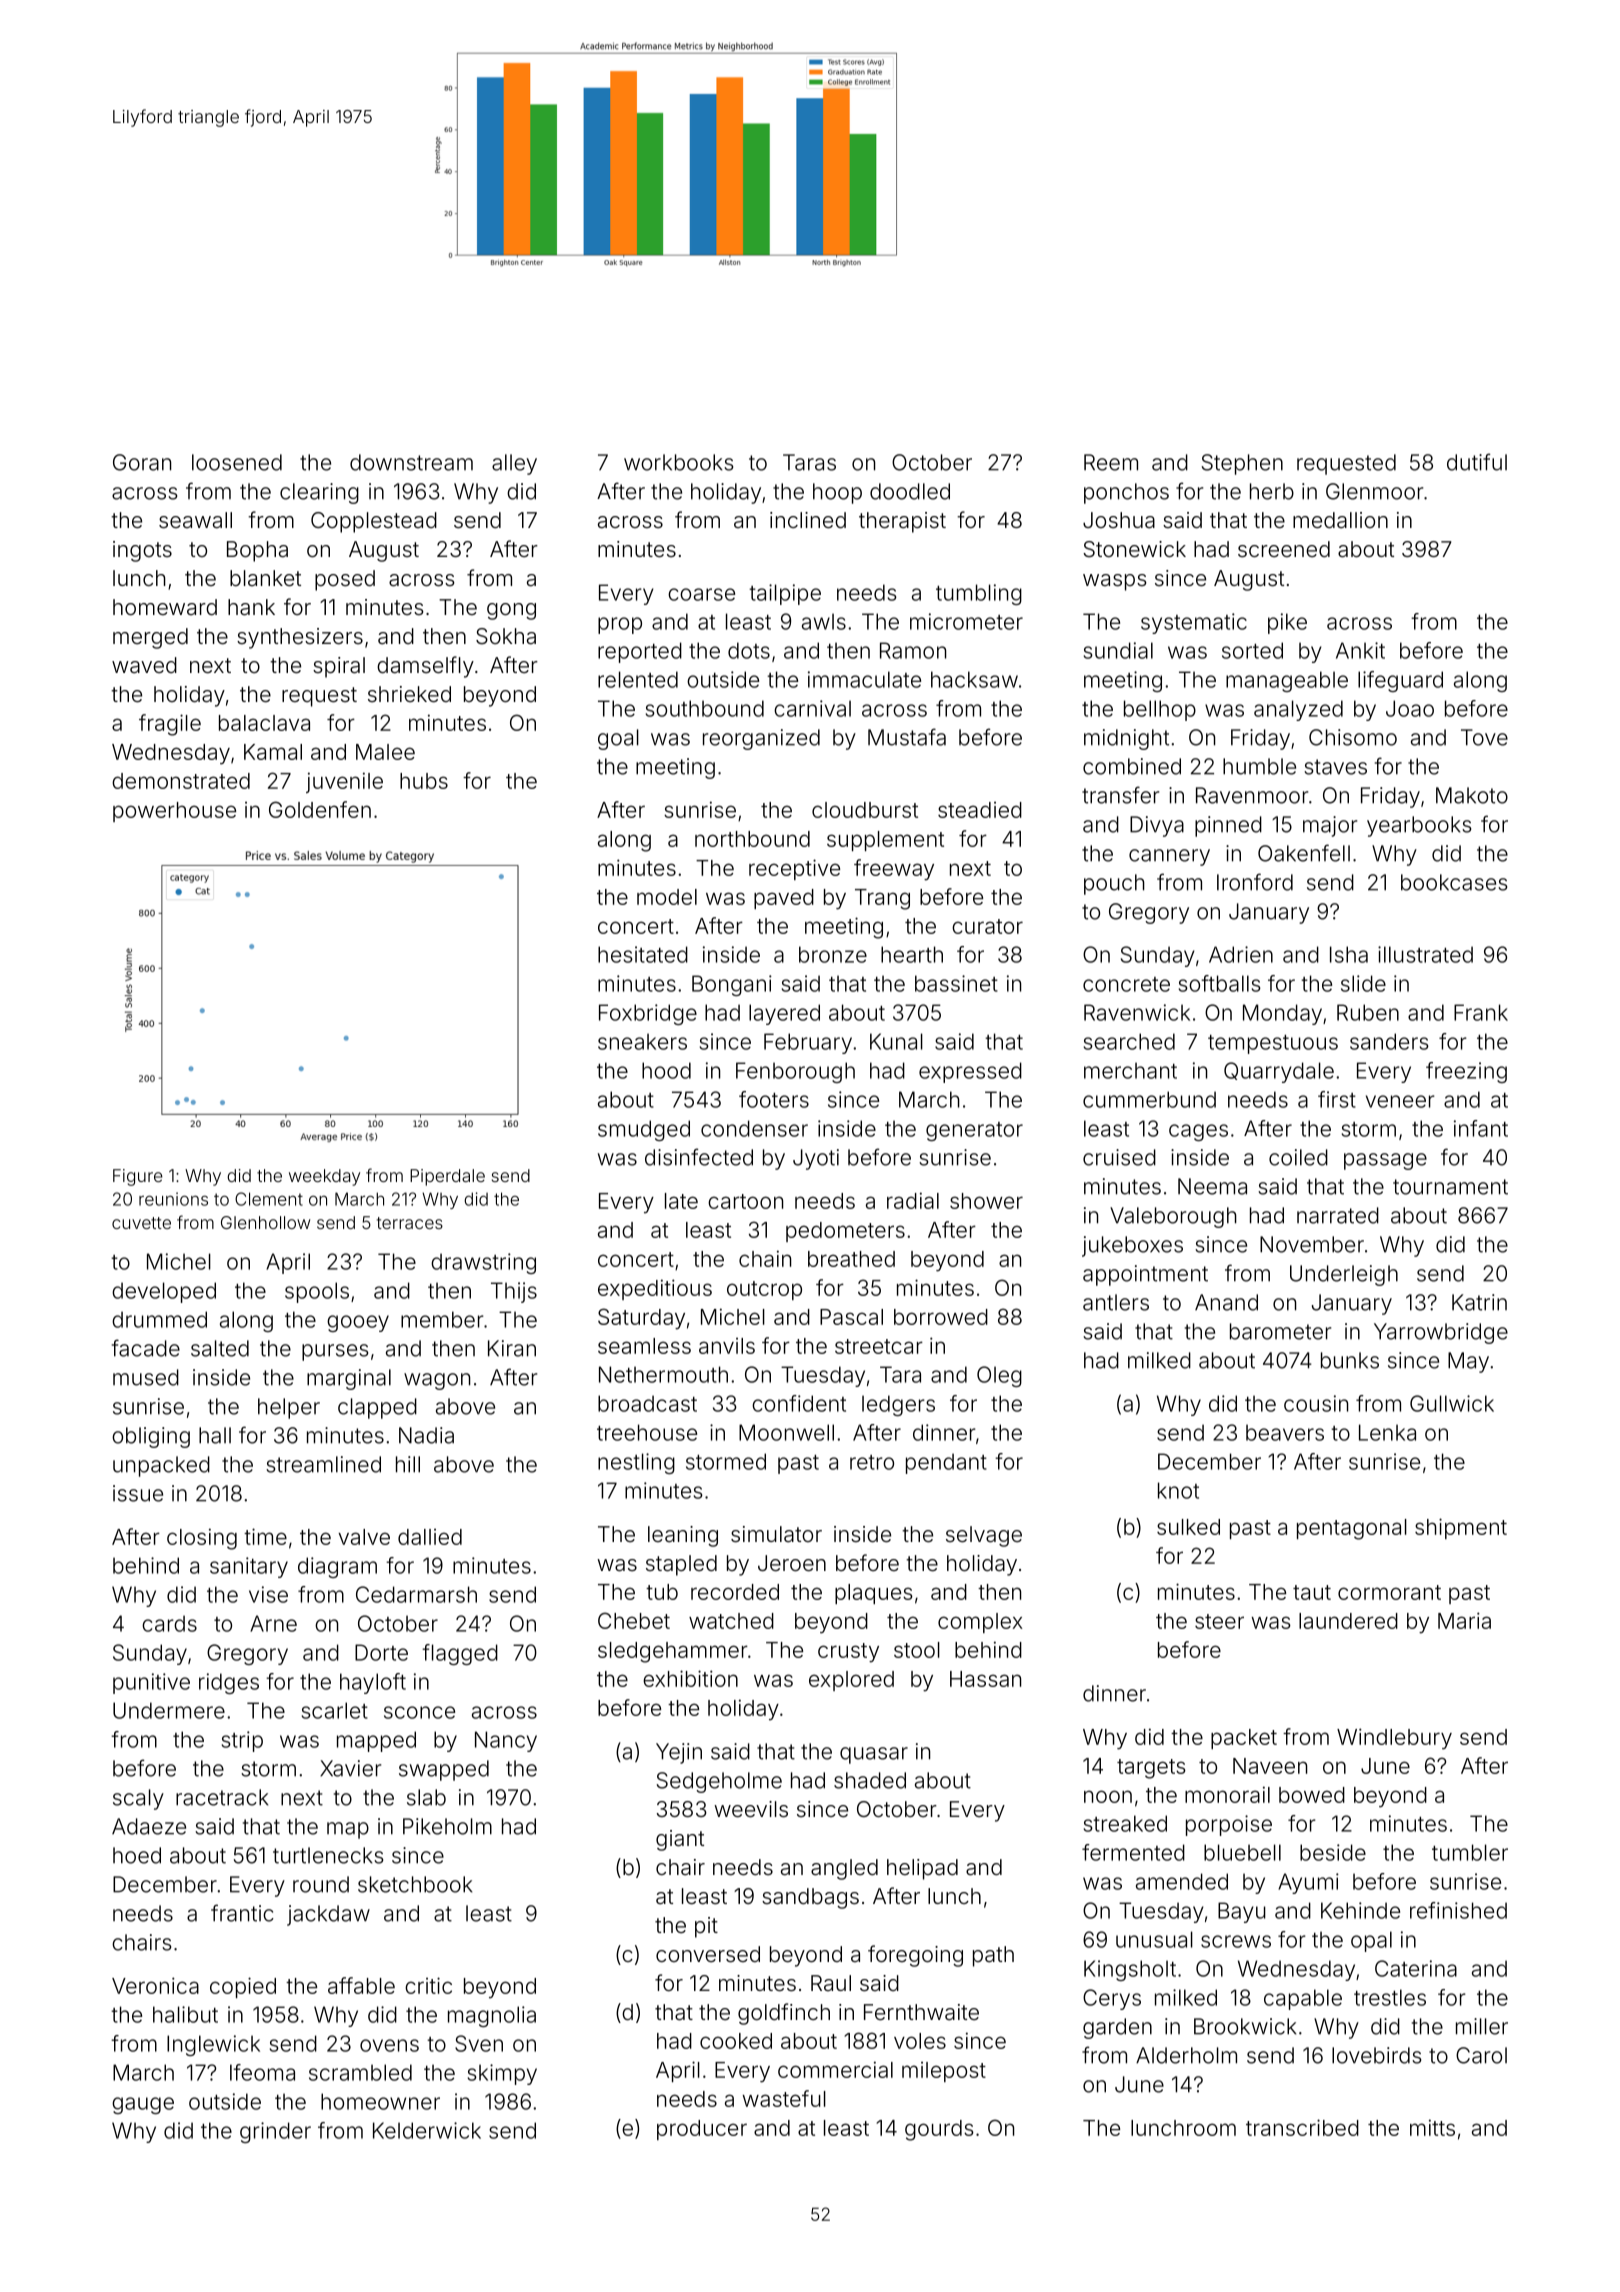  I want to click on awls, so click(824, 621).
